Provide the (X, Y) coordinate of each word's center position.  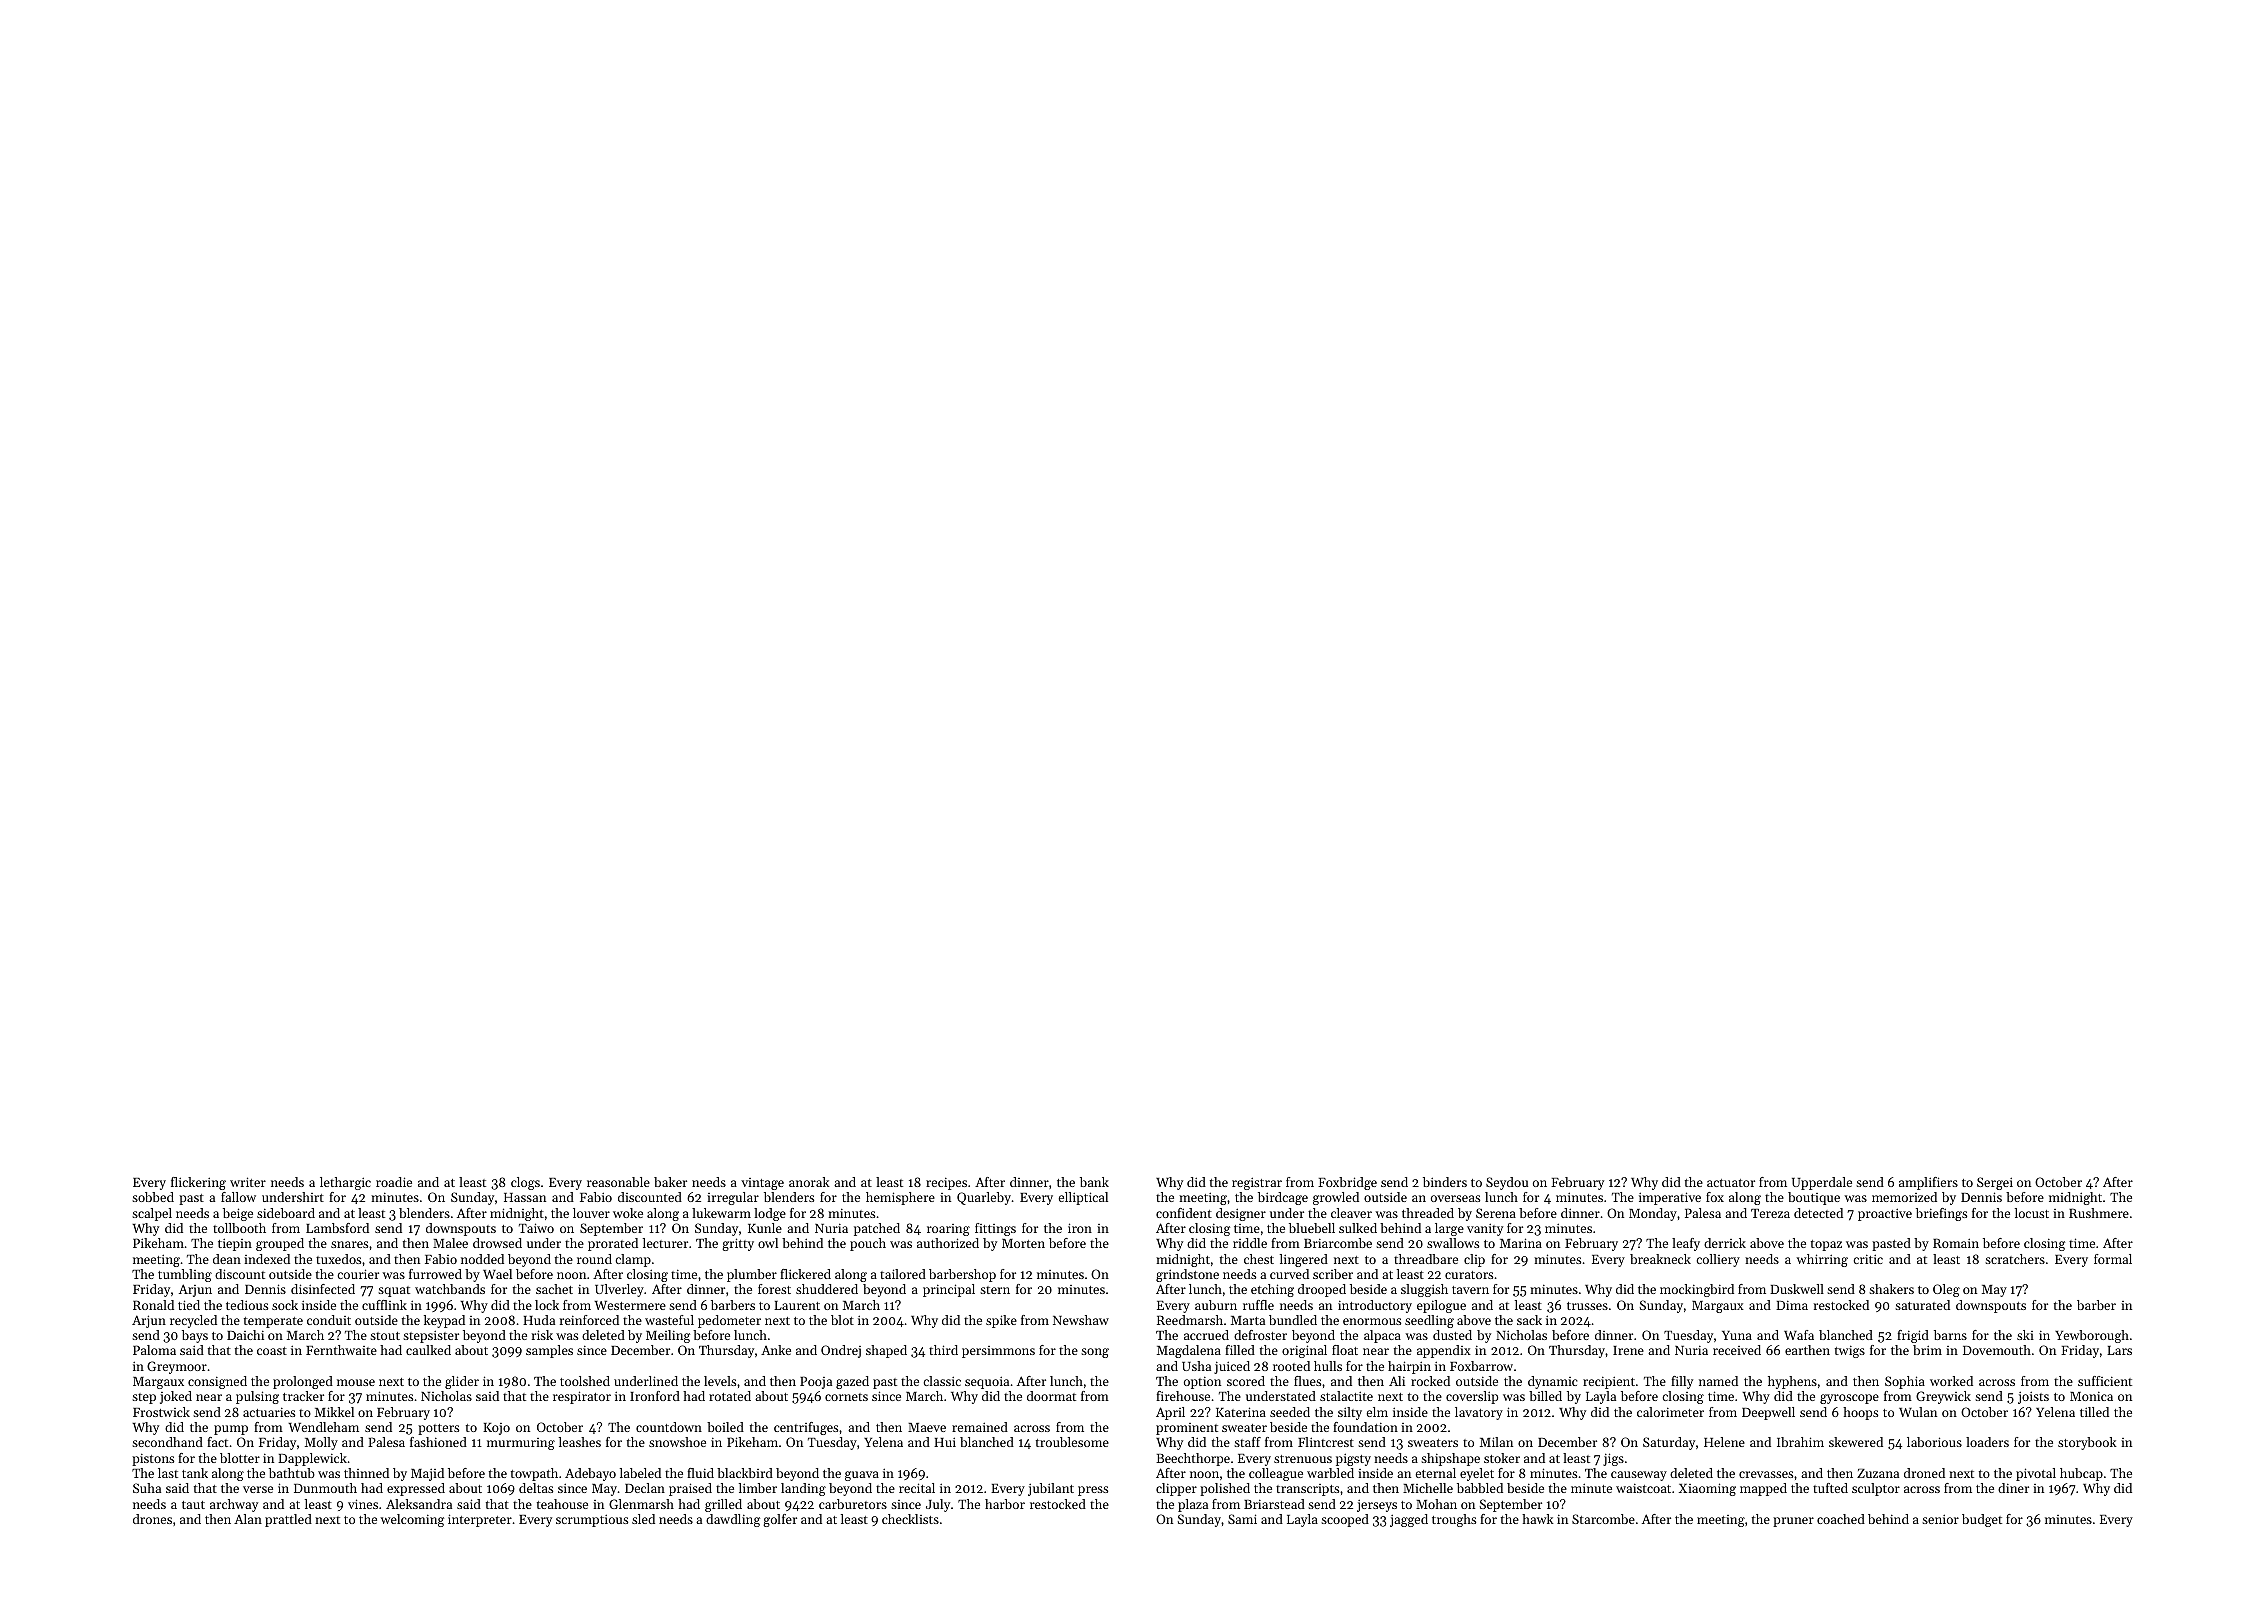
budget (1982, 1520)
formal (2113, 1259)
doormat (1051, 1396)
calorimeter (1670, 1412)
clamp (633, 1260)
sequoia (987, 1382)
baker (670, 1182)
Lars (2119, 1350)
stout (385, 1336)
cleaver (1351, 1213)
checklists (910, 1519)
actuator (1731, 1183)
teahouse (562, 1504)
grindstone (1187, 1275)
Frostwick (161, 1412)
